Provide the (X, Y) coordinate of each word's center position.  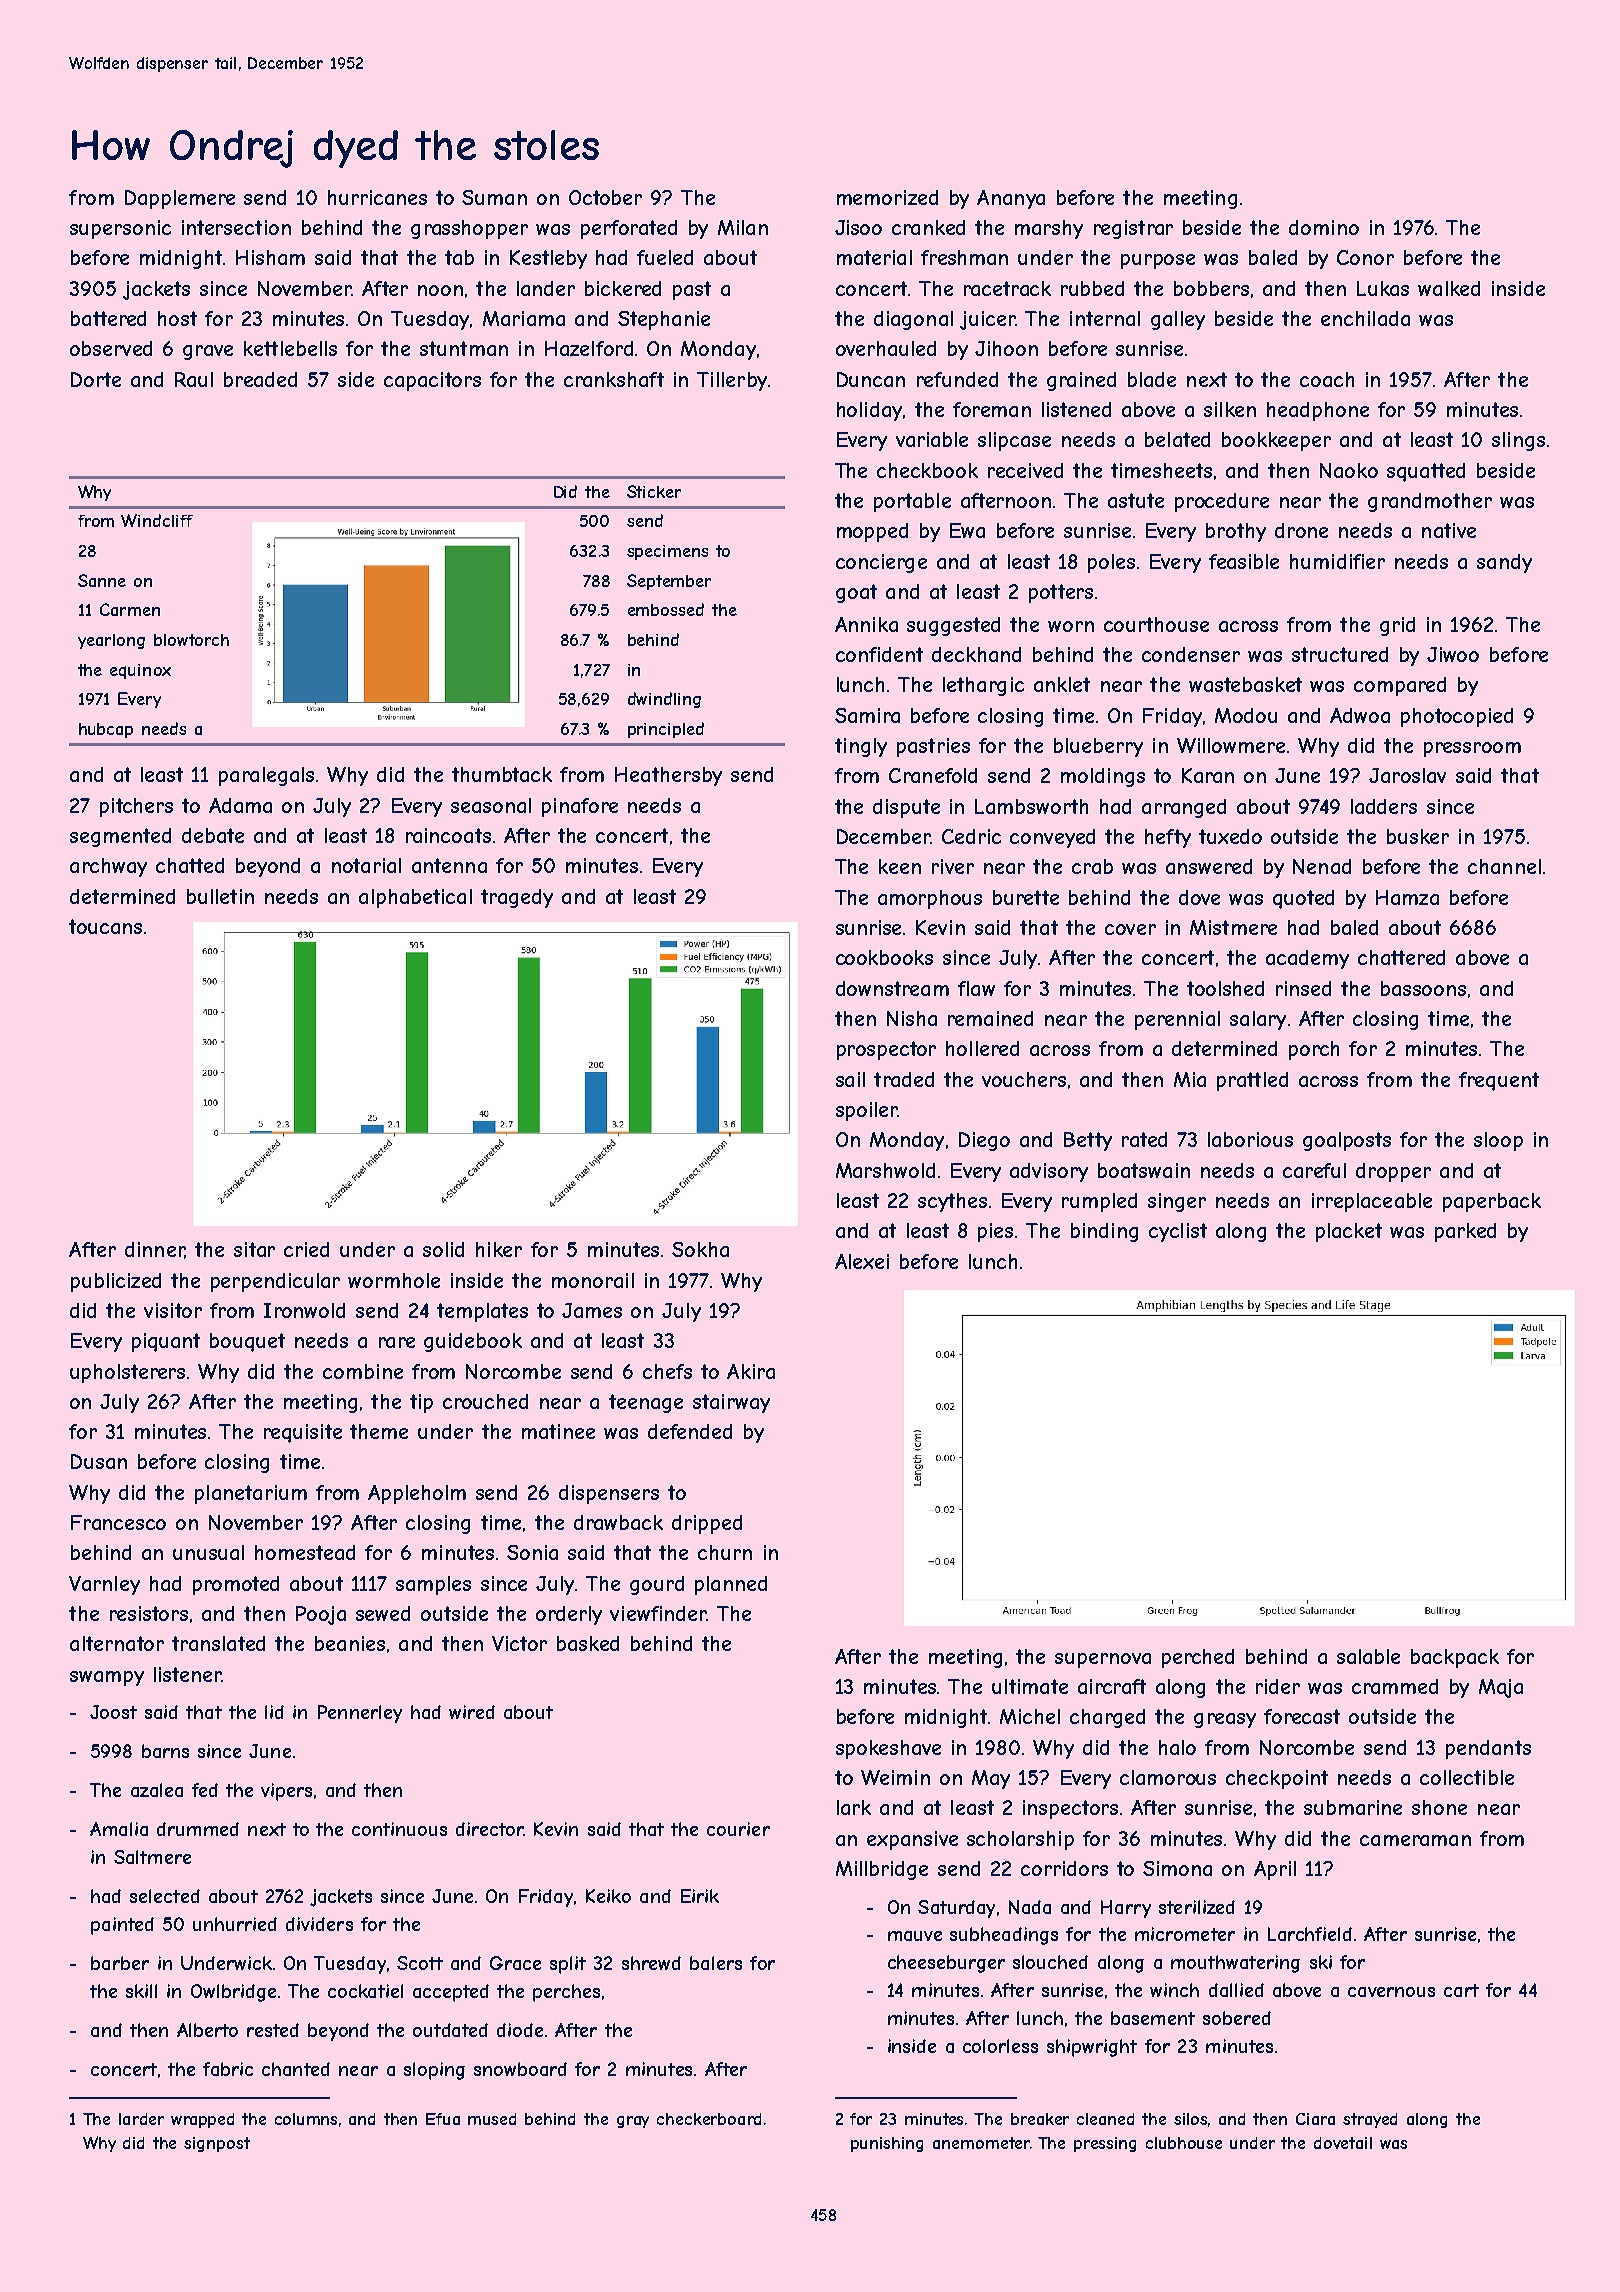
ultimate (1030, 1686)
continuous (399, 1829)
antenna (449, 865)
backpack (1455, 1658)
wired (472, 1712)
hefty (1168, 838)
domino (1324, 227)
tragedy (517, 898)
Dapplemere (180, 199)
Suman (494, 197)
